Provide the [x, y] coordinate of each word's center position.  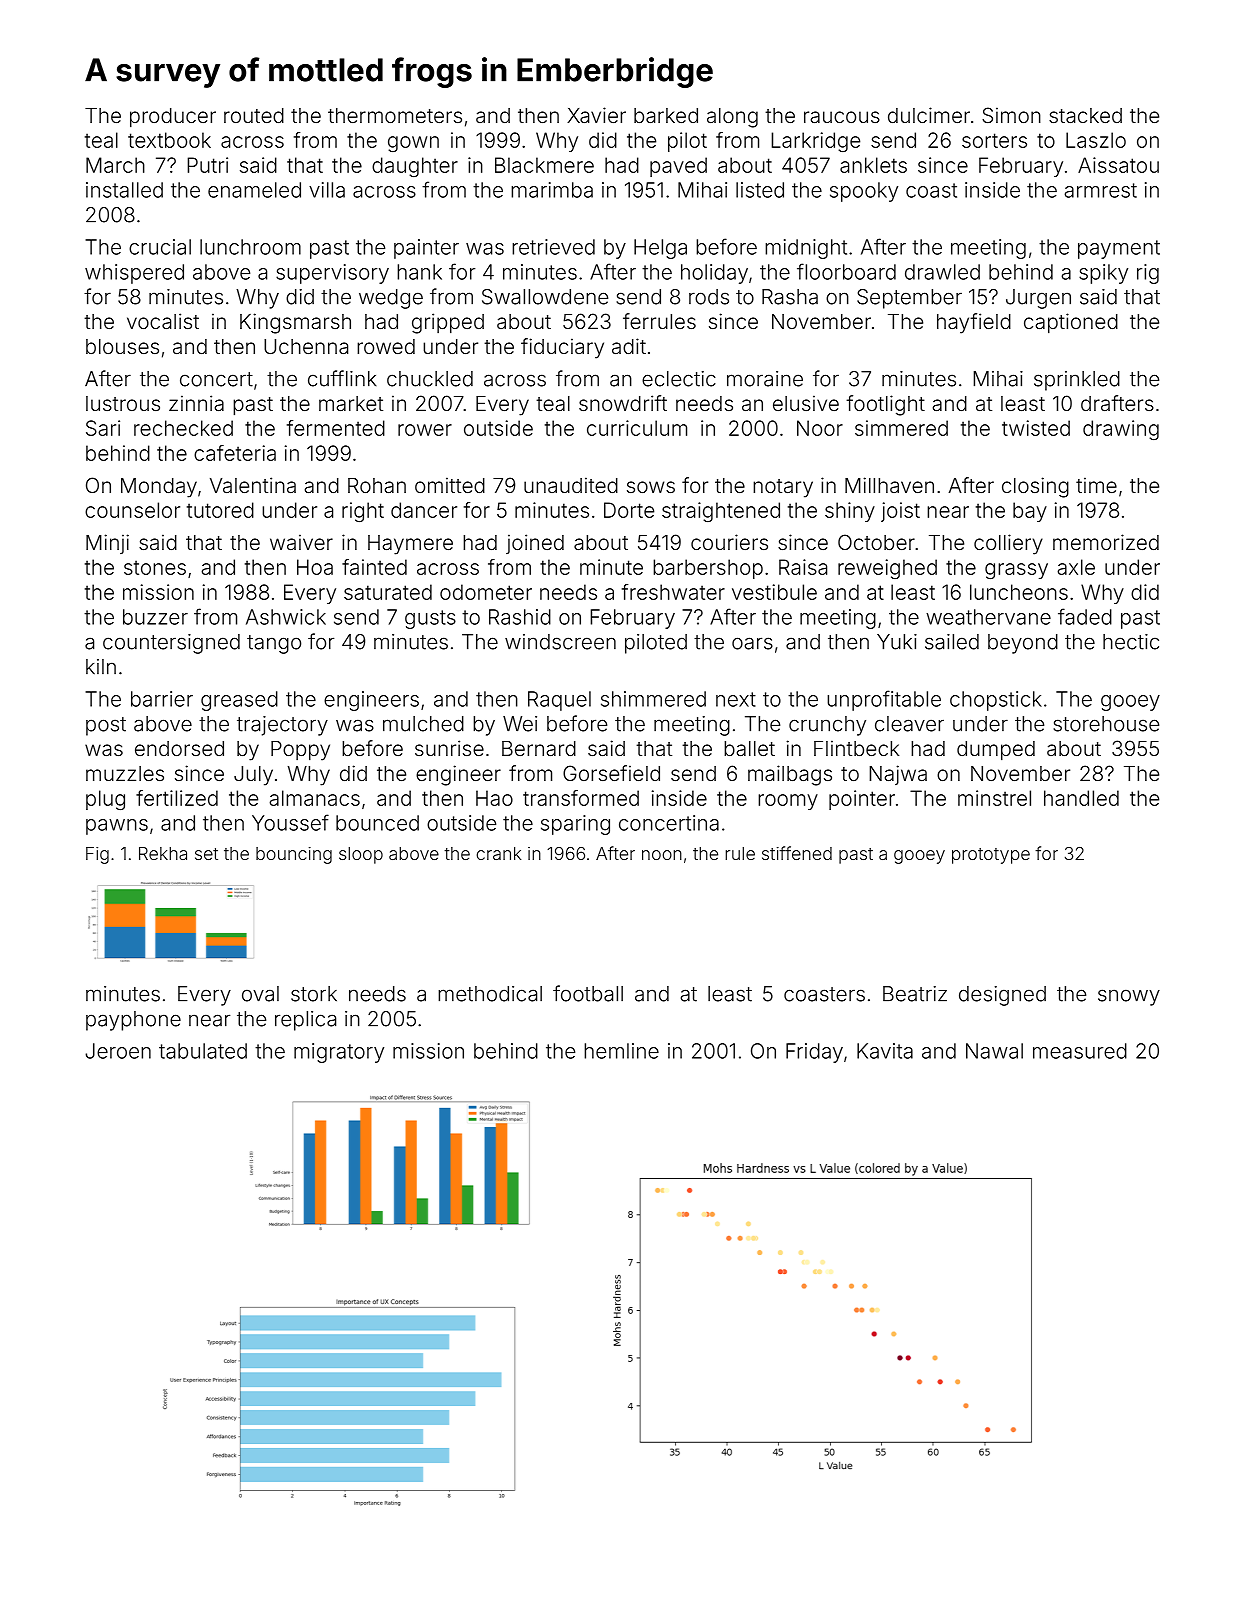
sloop [361, 855]
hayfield [974, 323]
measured [1080, 1051]
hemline [621, 1051]
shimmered [653, 699]
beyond [1023, 644]
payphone [133, 1021]
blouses [122, 346]
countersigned [171, 644]
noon [662, 855]
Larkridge [815, 142]
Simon [1011, 115]
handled [1081, 798]
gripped [448, 323]
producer [173, 118]
